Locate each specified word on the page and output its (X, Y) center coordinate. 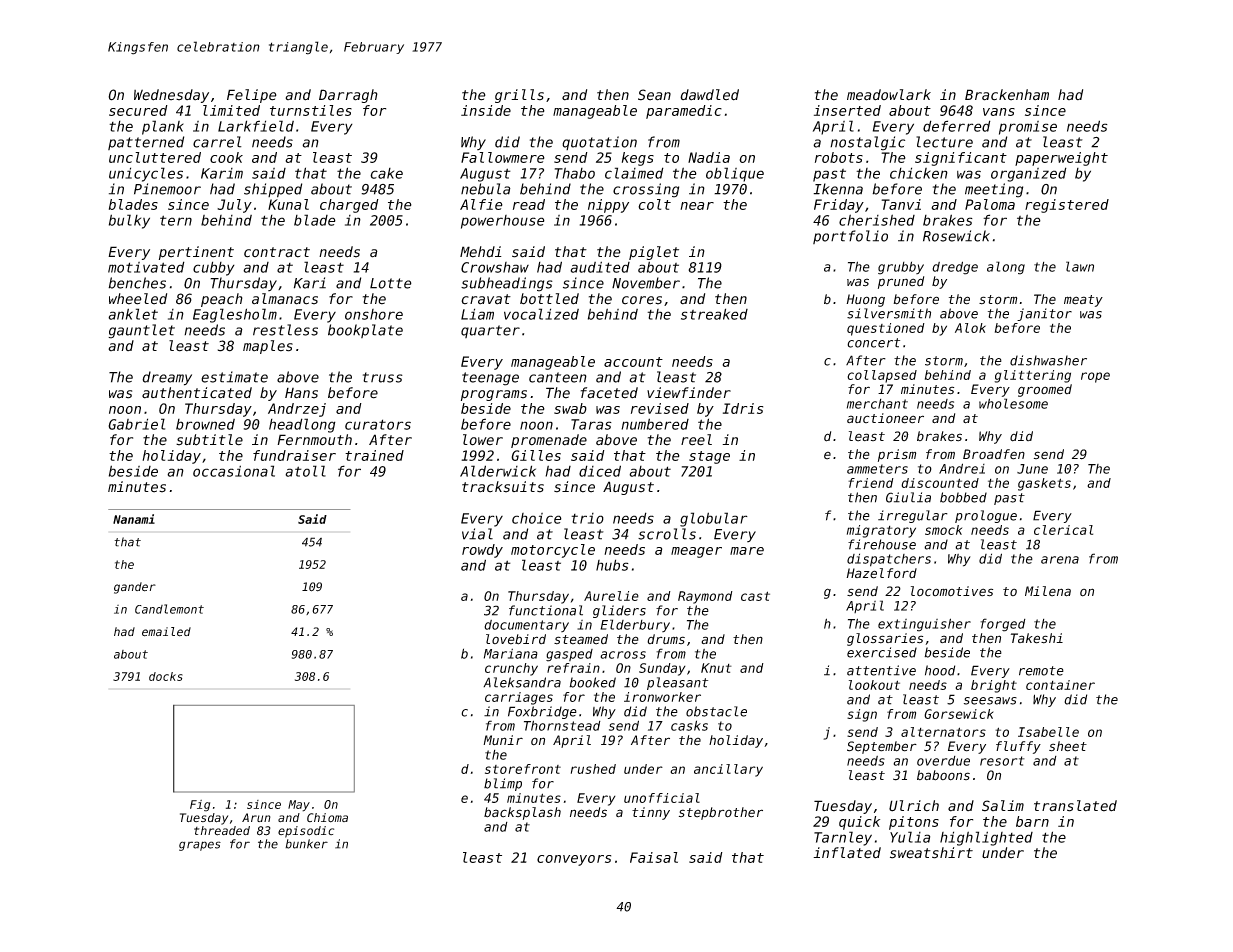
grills (519, 96)
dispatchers (889, 560)
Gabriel (136, 424)
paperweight (1061, 159)
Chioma (327, 818)
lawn (1080, 266)
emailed (166, 632)
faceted (609, 393)
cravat (486, 299)
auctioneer (885, 418)
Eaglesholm (235, 315)
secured (138, 110)
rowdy (482, 551)
